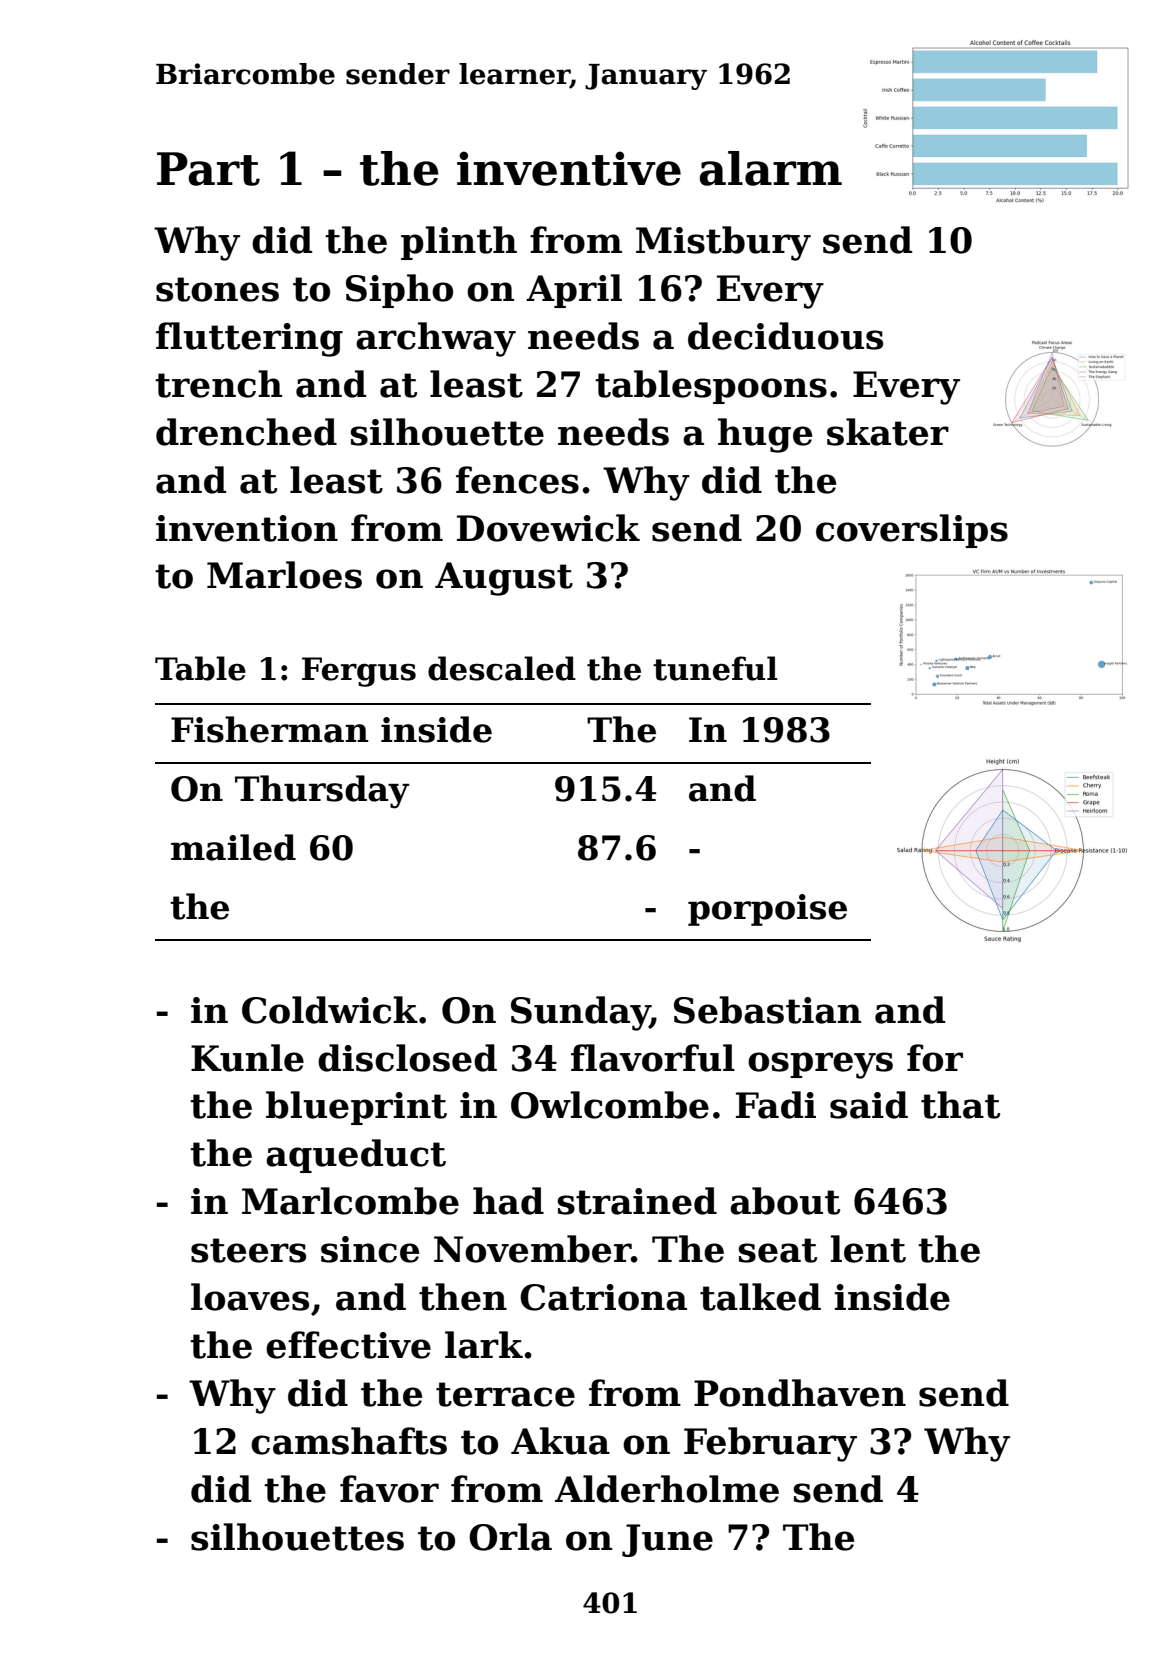 The height and width of the screenshot is (1654, 1165). I want to click on camshafts, so click(349, 1441).
